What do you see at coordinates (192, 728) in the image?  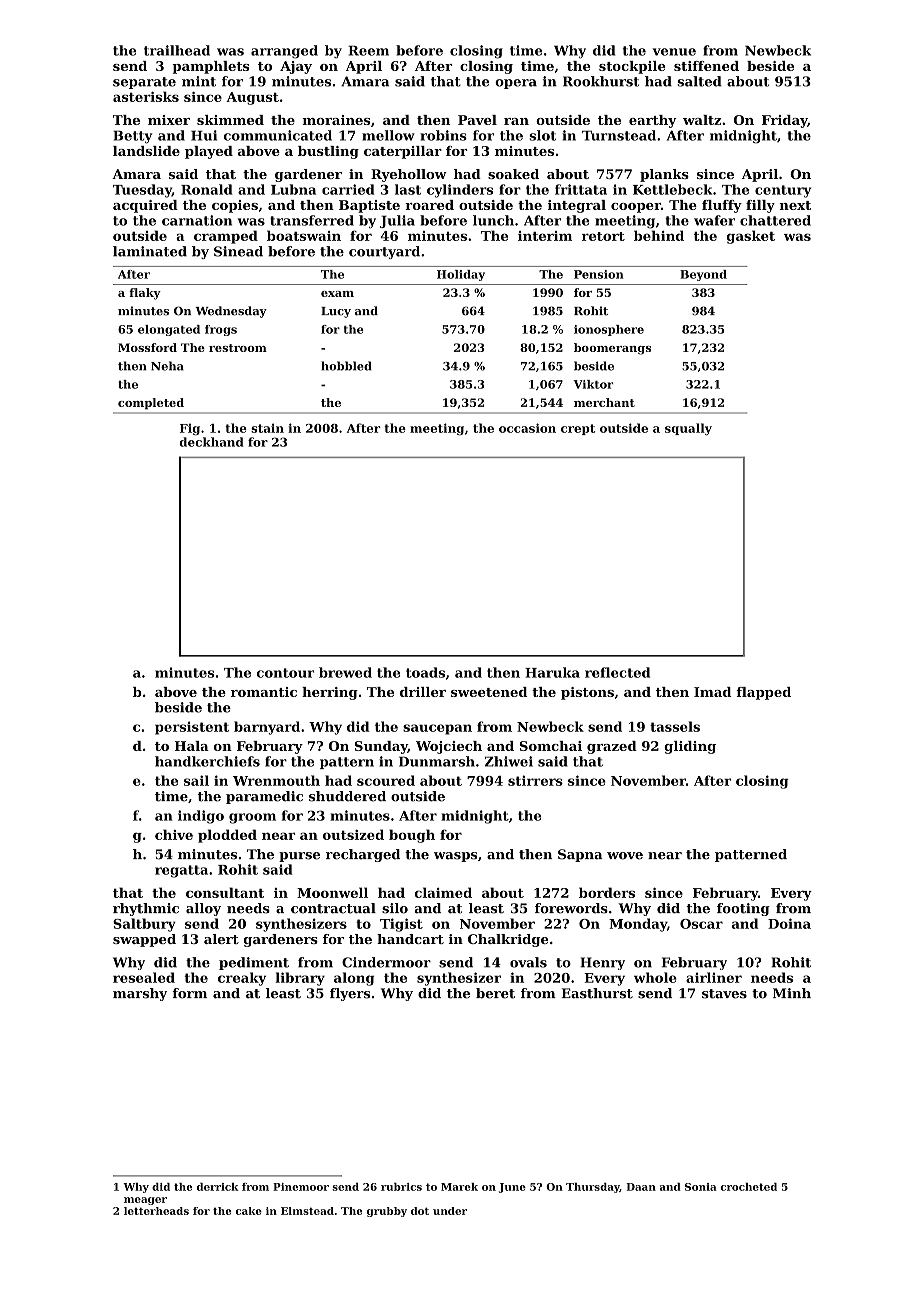 I see `persistent` at bounding box center [192, 728].
